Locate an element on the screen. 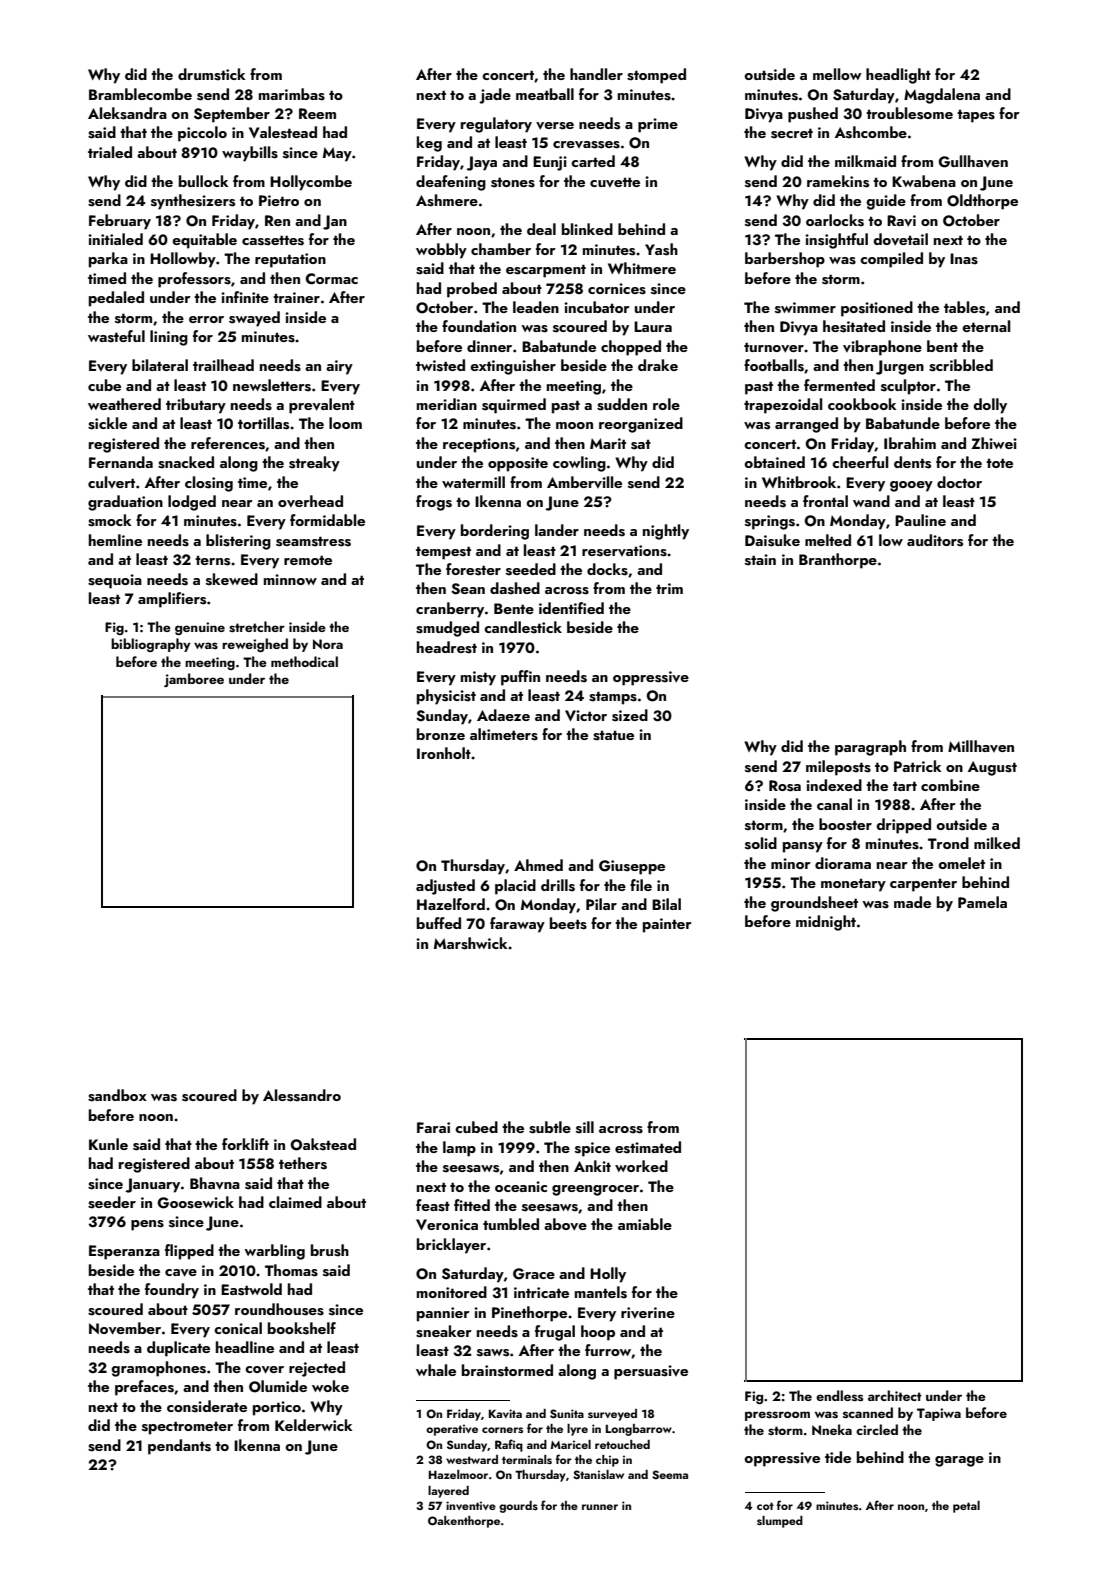 Image resolution: width=1111 pixels, height=1571 pixels. swayed is located at coordinates (254, 319).
